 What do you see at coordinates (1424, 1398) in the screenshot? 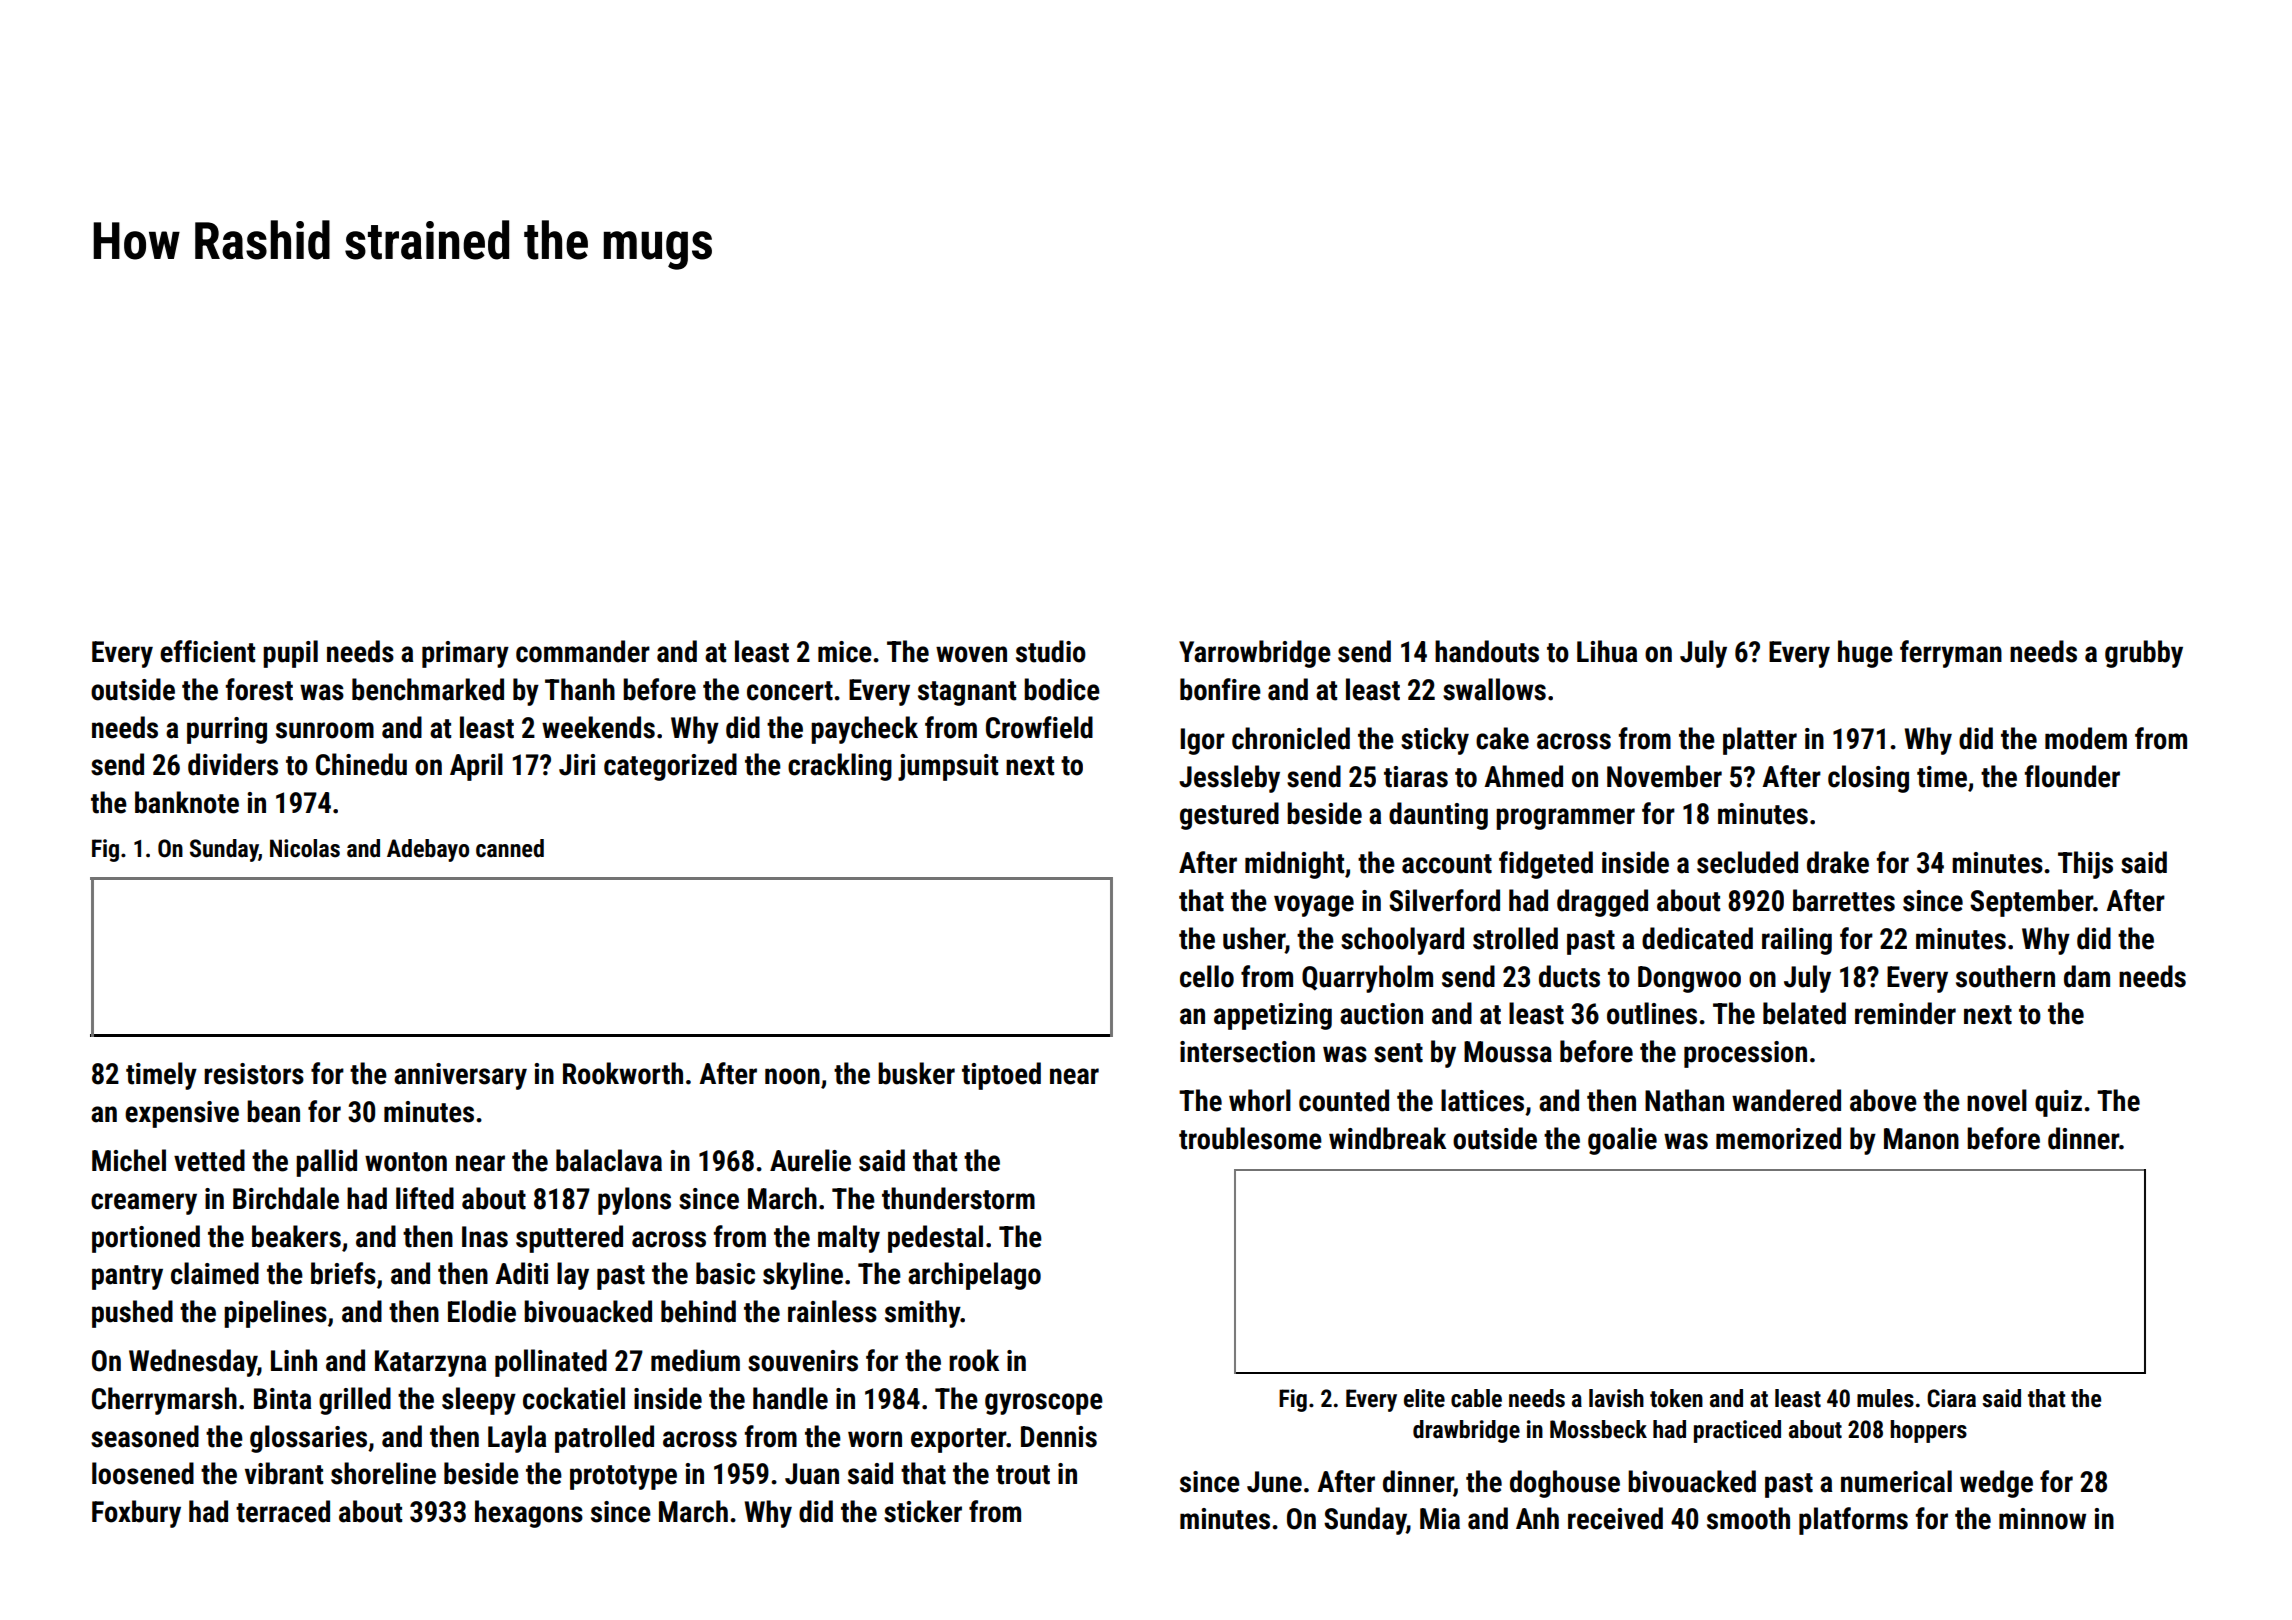
I see `elite` at bounding box center [1424, 1398].
